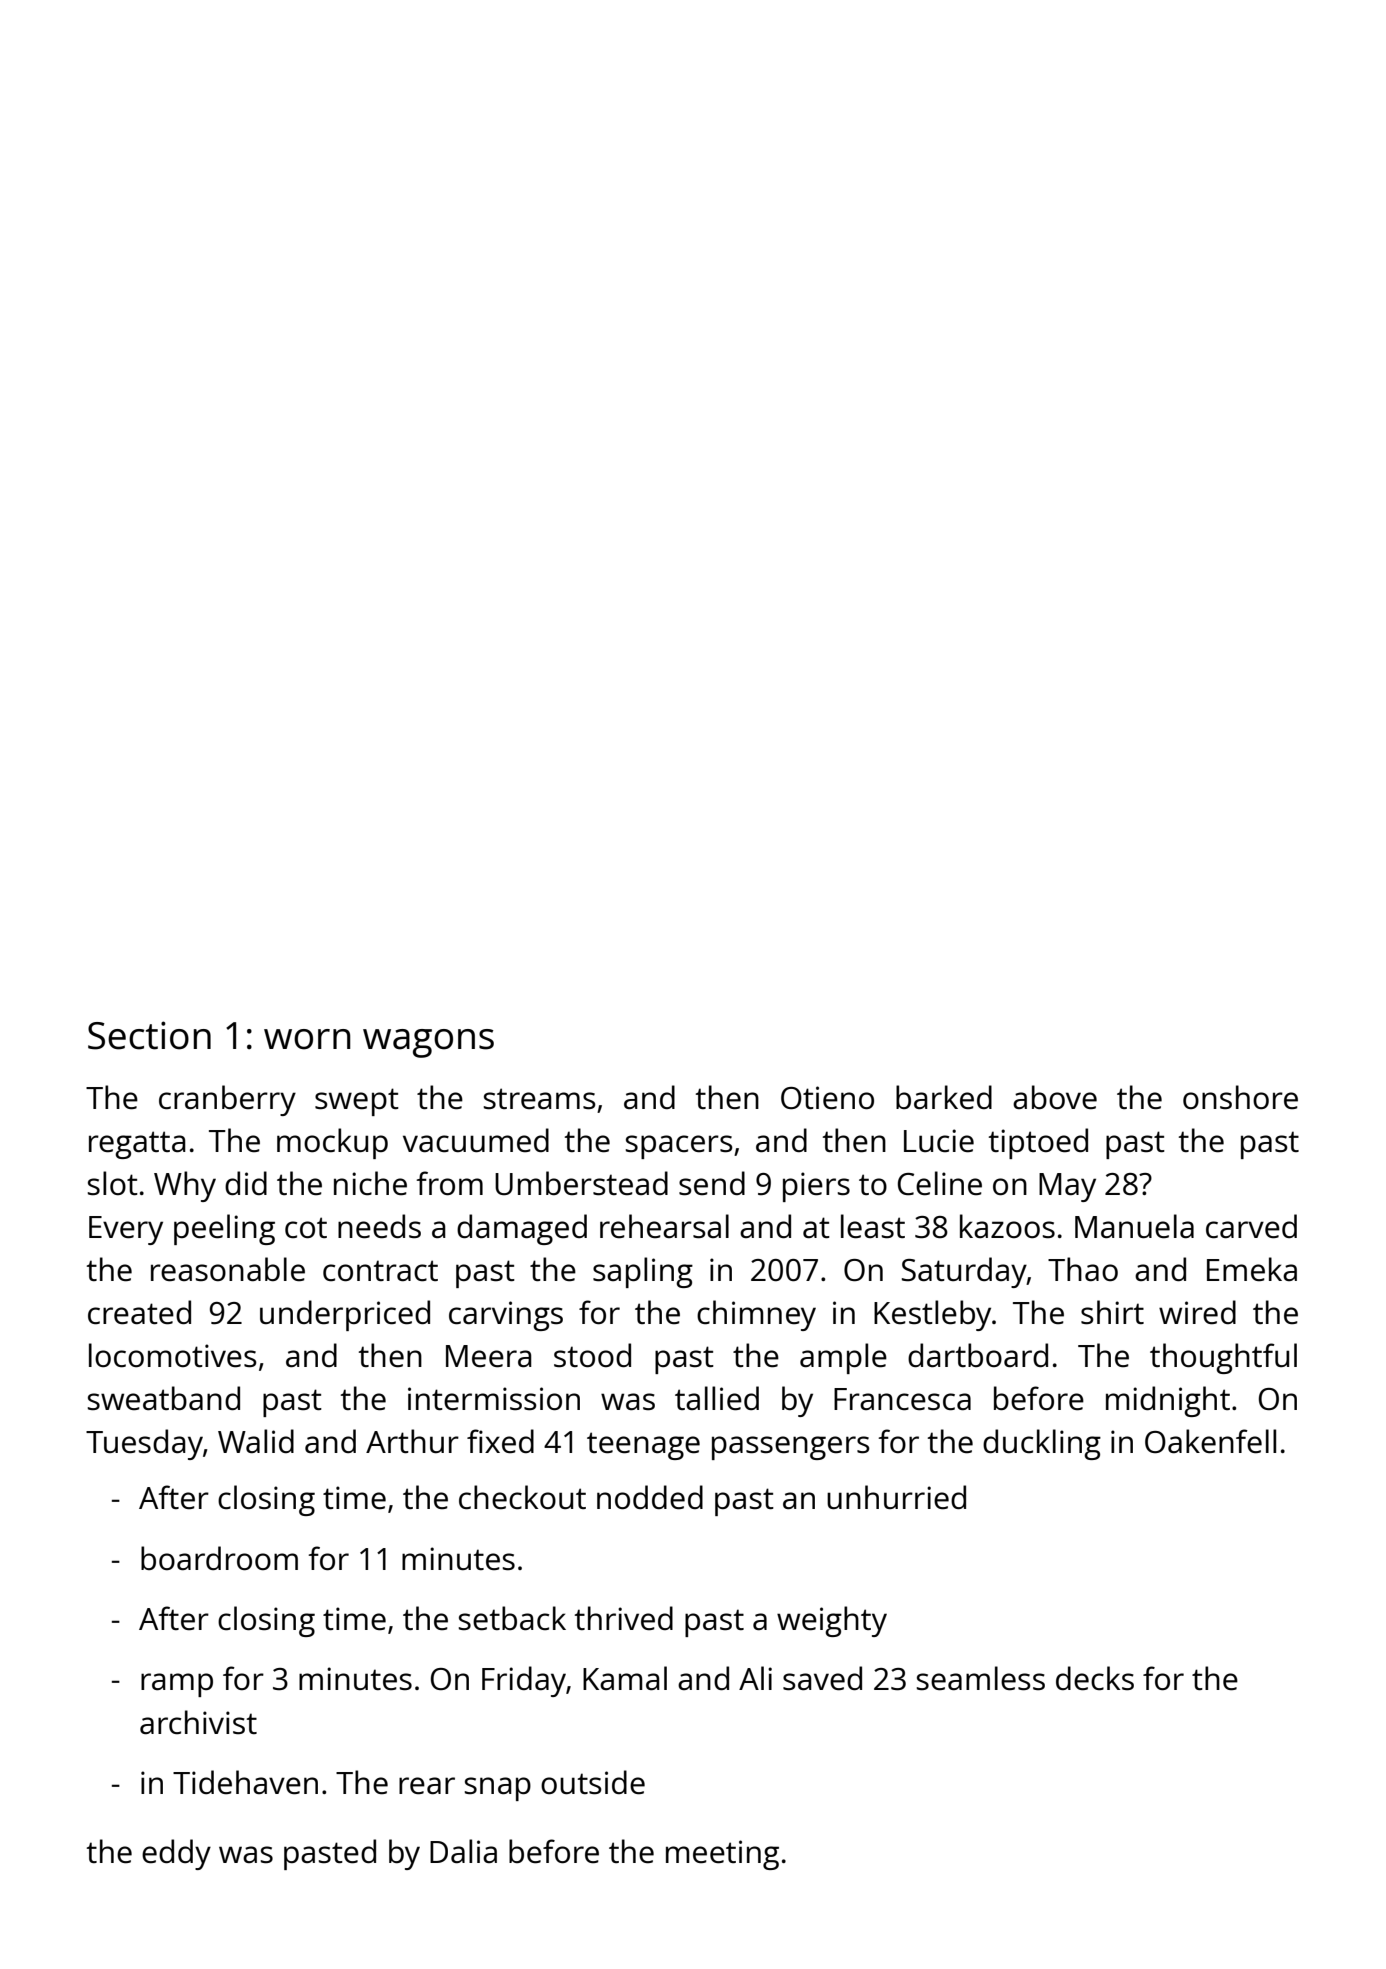 The width and height of the screenshot is (1386, 1969). What do you see at coordinates (896, 1497) in the screenshot?
I see `unhurried` at bounding box center [896, 1497].
